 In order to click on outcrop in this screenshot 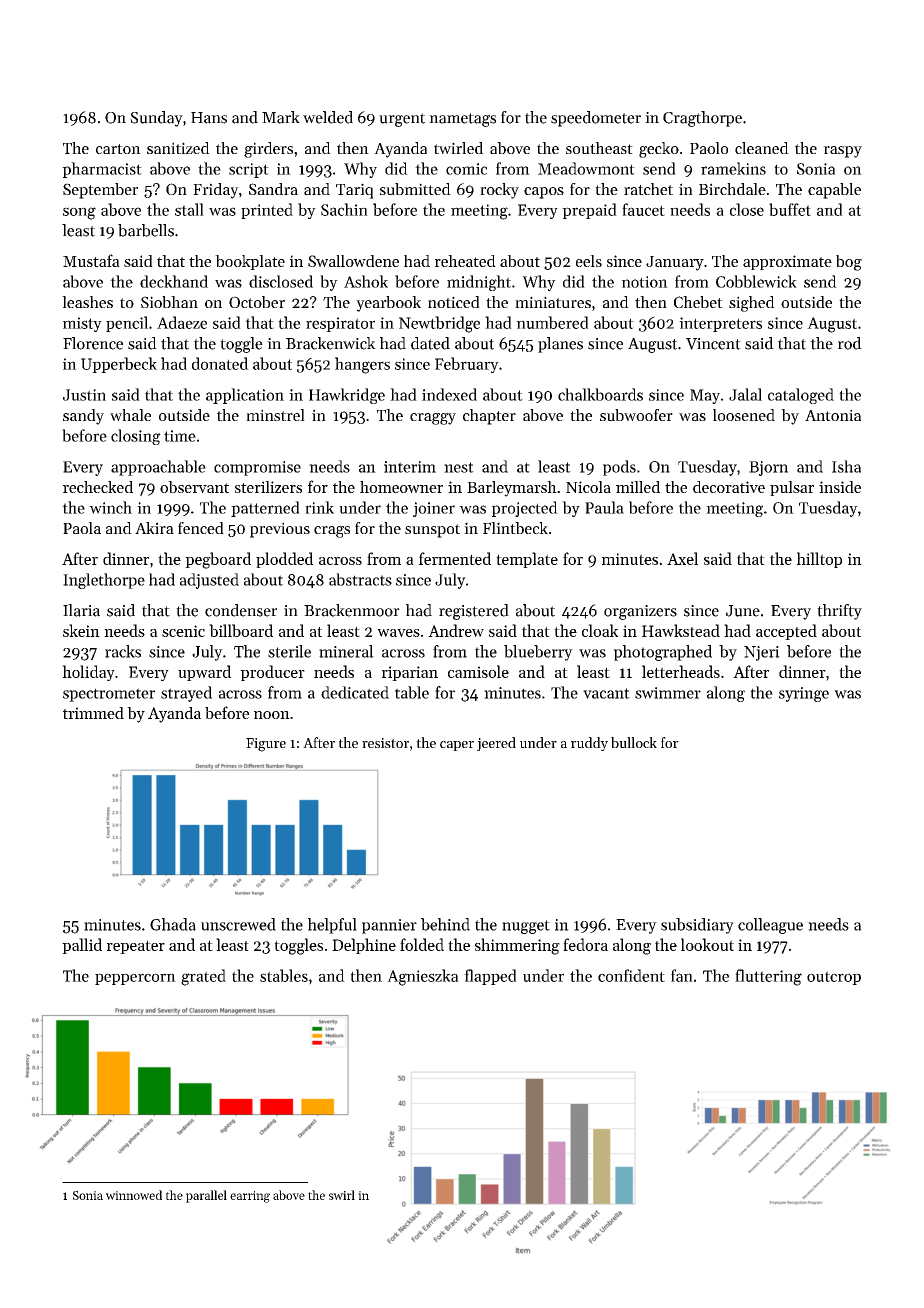, I will do `click(834, 978)`.
